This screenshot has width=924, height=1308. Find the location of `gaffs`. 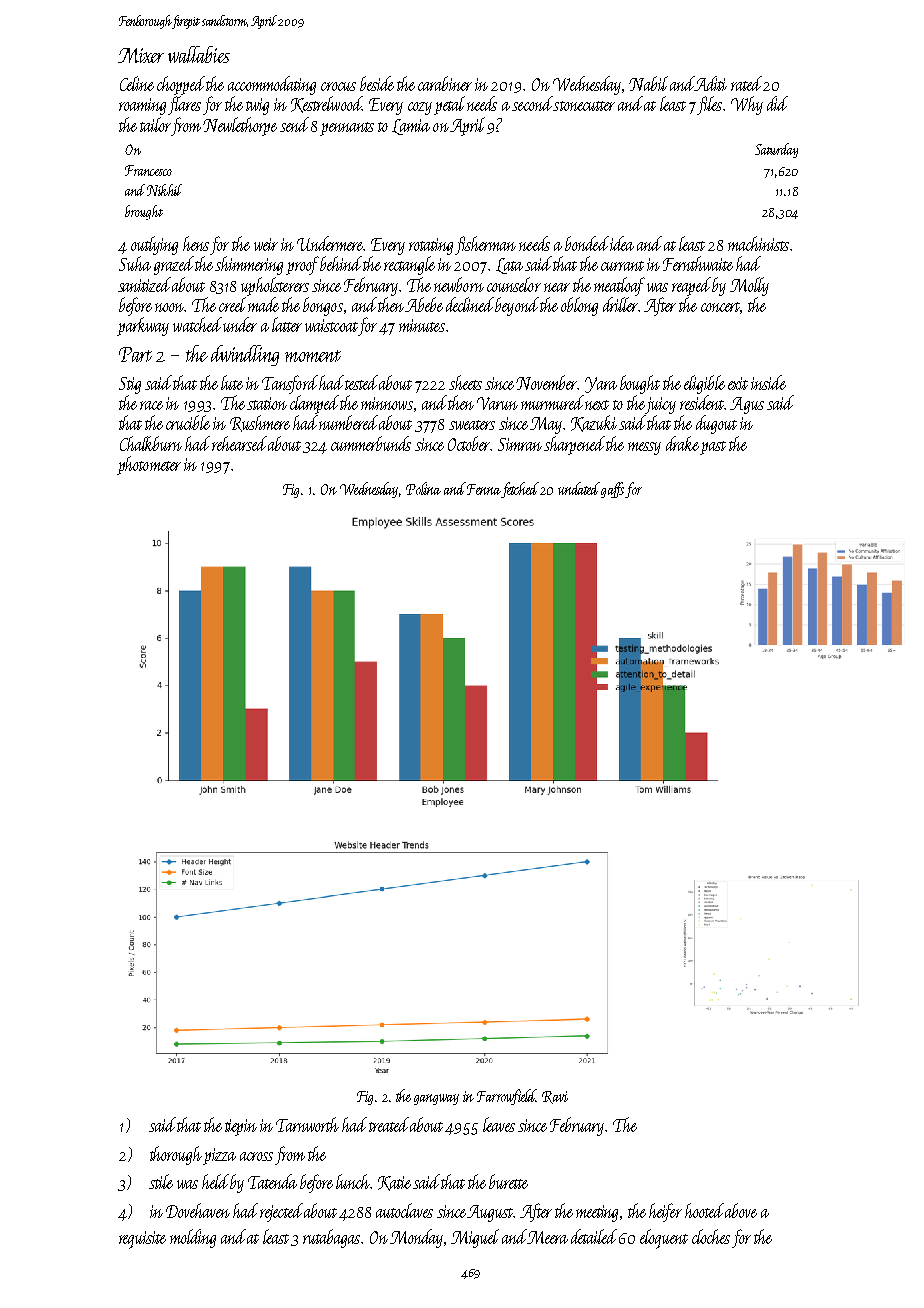

gaffs is located at coordinates (612, 490).
